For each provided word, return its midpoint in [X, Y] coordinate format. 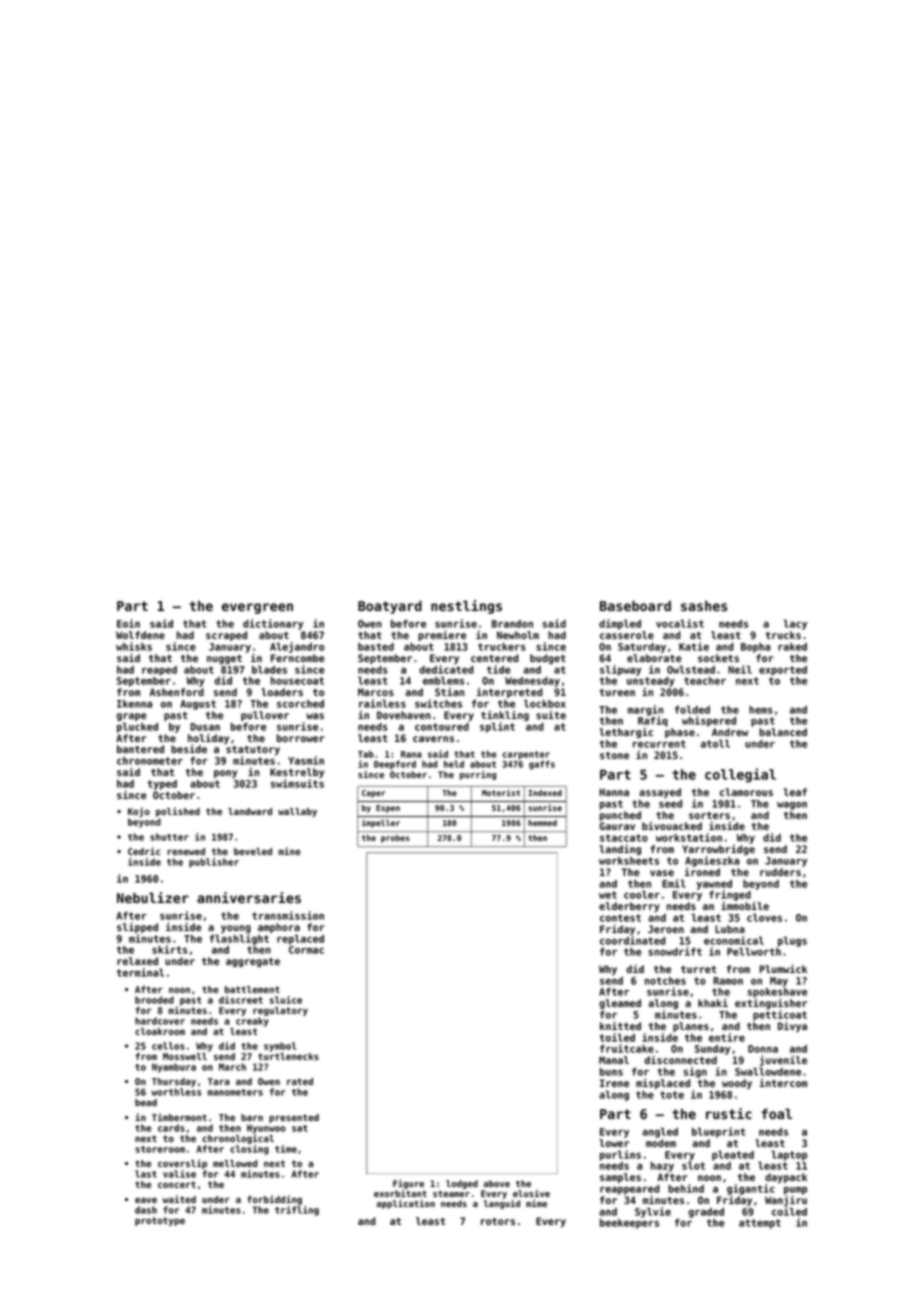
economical [734, 940]
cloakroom [160, 1031]
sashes [704, 606]
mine [289, 851]
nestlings [466, 607]
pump [795, 1191]
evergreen [257, 608]
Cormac [306, 950]
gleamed [620, 1004]
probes [395, 839]
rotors [498, 1221]
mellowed [235, 1163]
